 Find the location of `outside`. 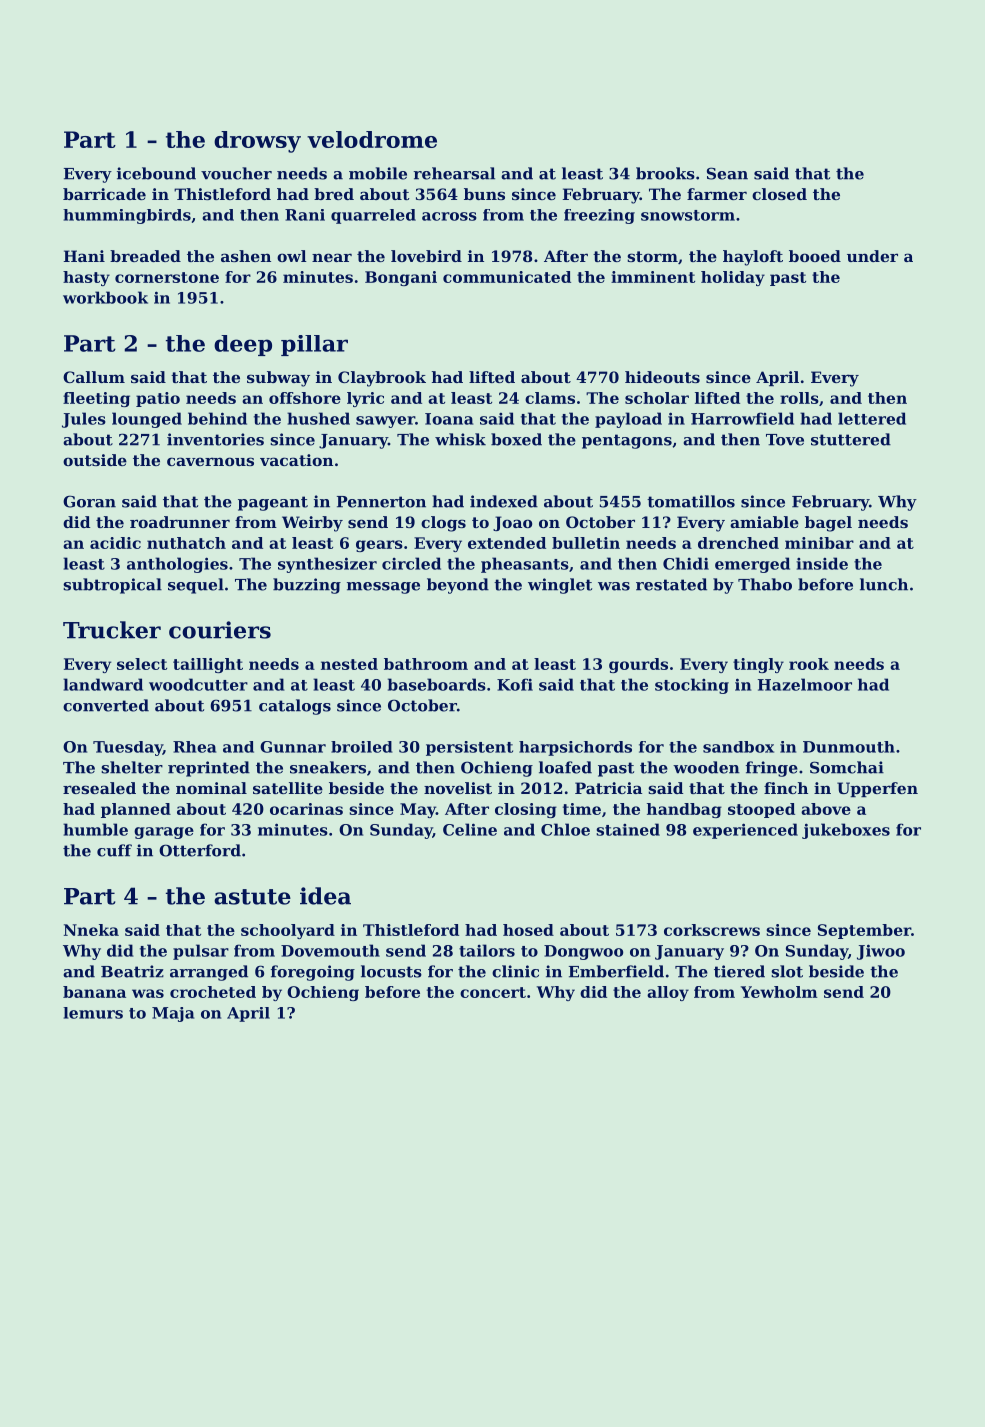

outside is located at coordinates (95, 460).
